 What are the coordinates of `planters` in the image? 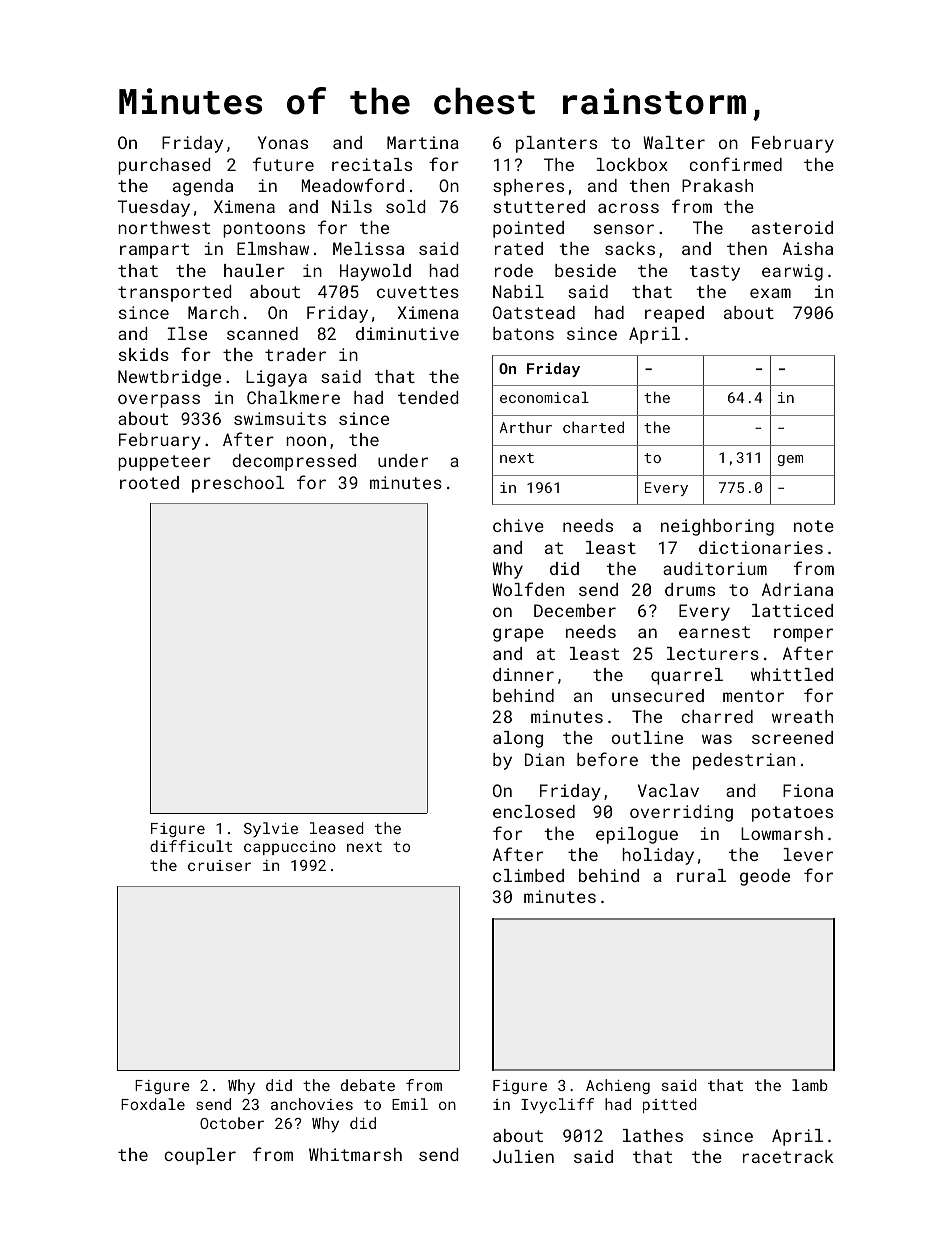 It's located at (556, 144).
